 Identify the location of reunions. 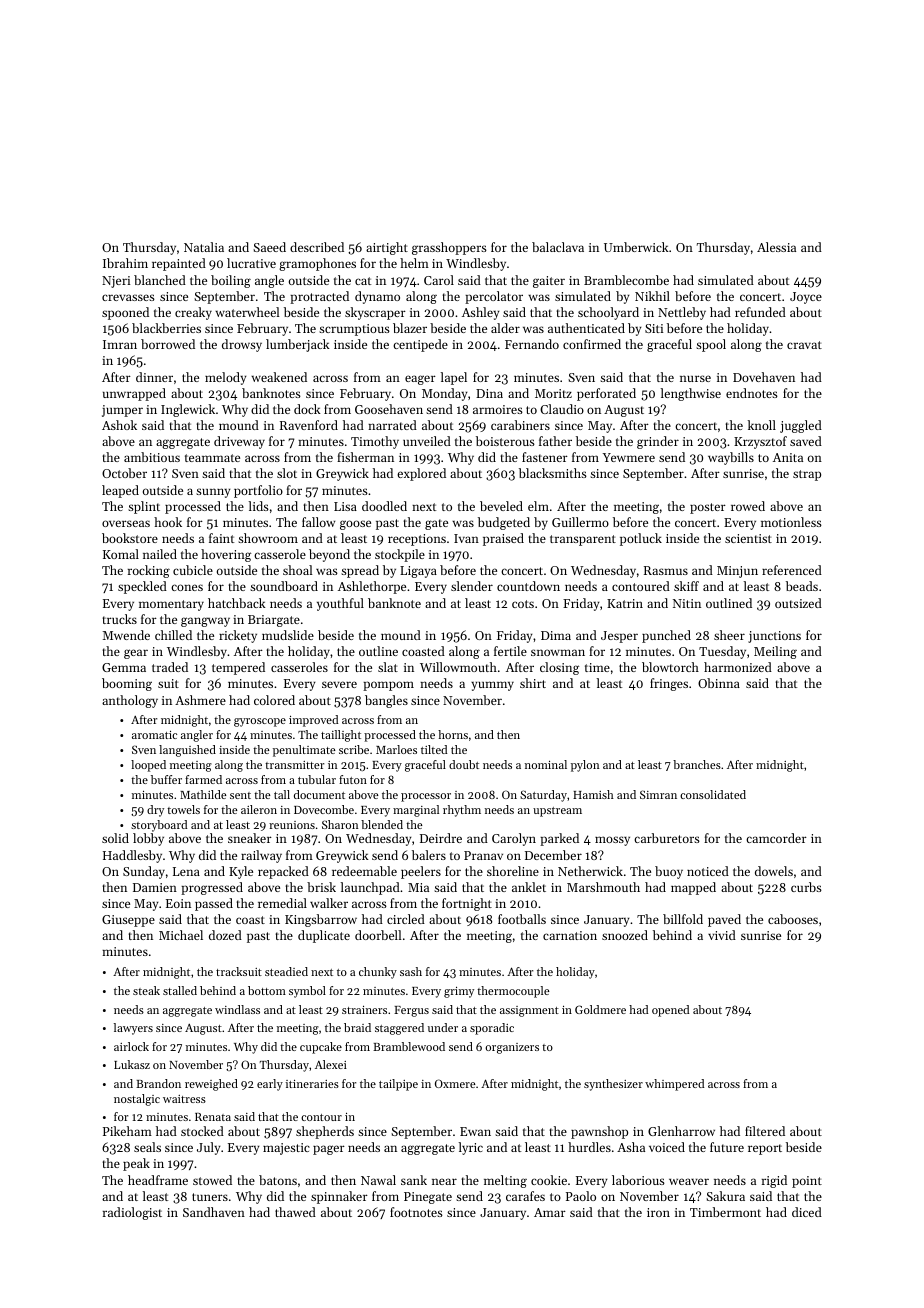
(292, 825).
